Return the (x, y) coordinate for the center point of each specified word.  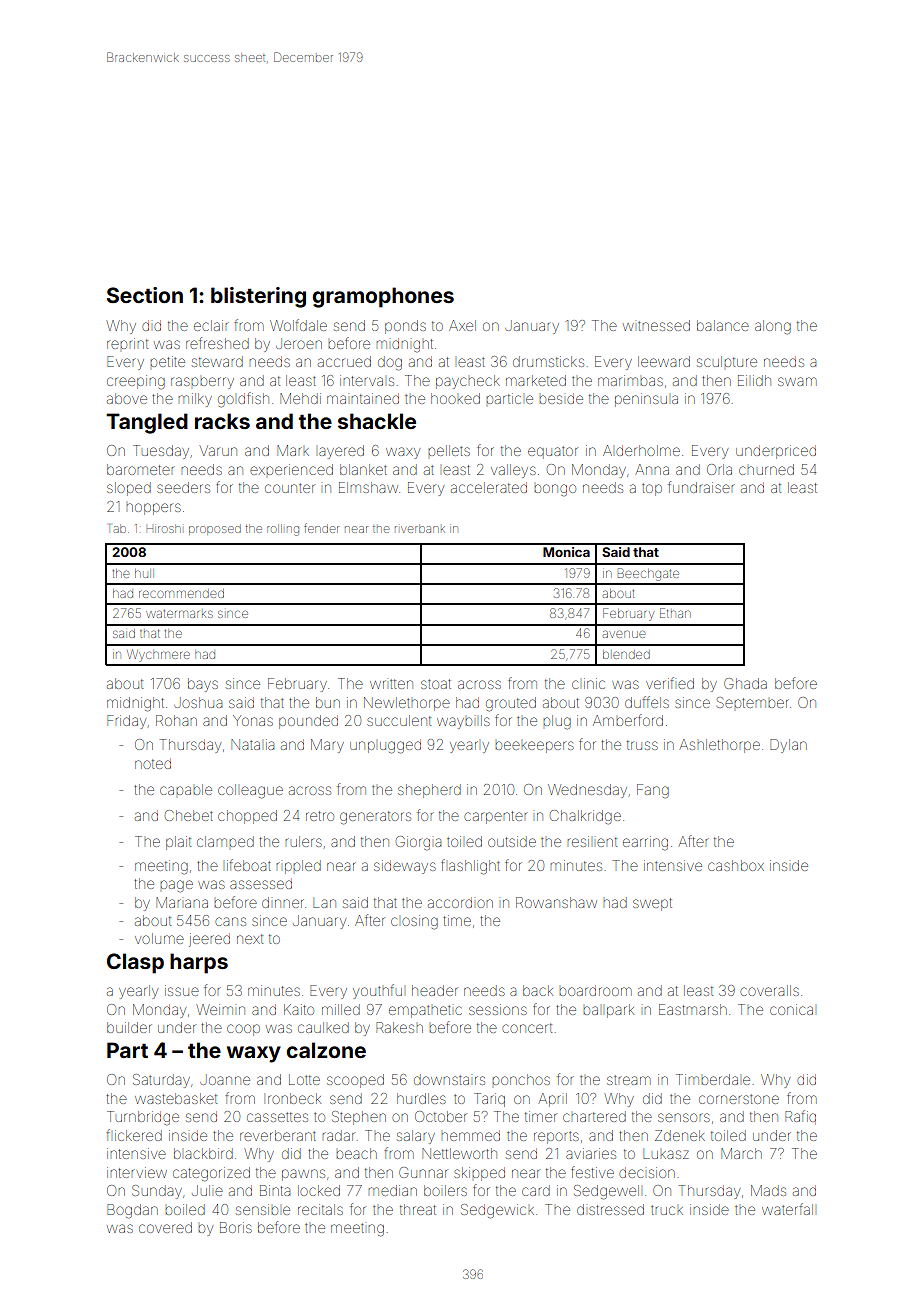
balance (723, 325)
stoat (436, 684)
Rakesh (399, 1027)
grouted (511, 704)
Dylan (788, 746)
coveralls (769, 990)
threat (418, 1209)
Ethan (675, 613)
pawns (303, 1175)
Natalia (252, 744)
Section (145, 295)
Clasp (135, 963)
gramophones (383, 297)
